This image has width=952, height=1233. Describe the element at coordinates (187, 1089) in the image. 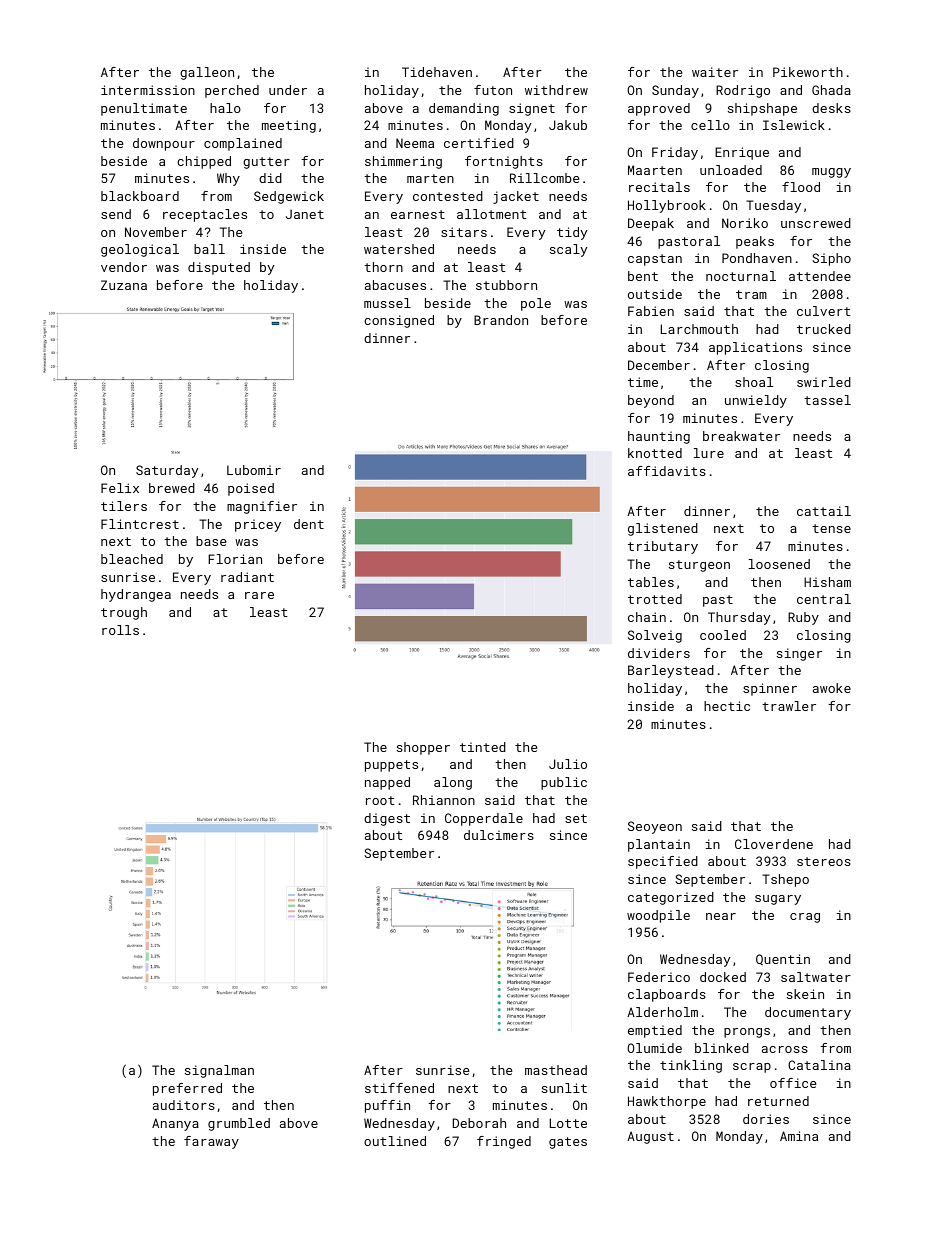

I see `preferred` at that location.
